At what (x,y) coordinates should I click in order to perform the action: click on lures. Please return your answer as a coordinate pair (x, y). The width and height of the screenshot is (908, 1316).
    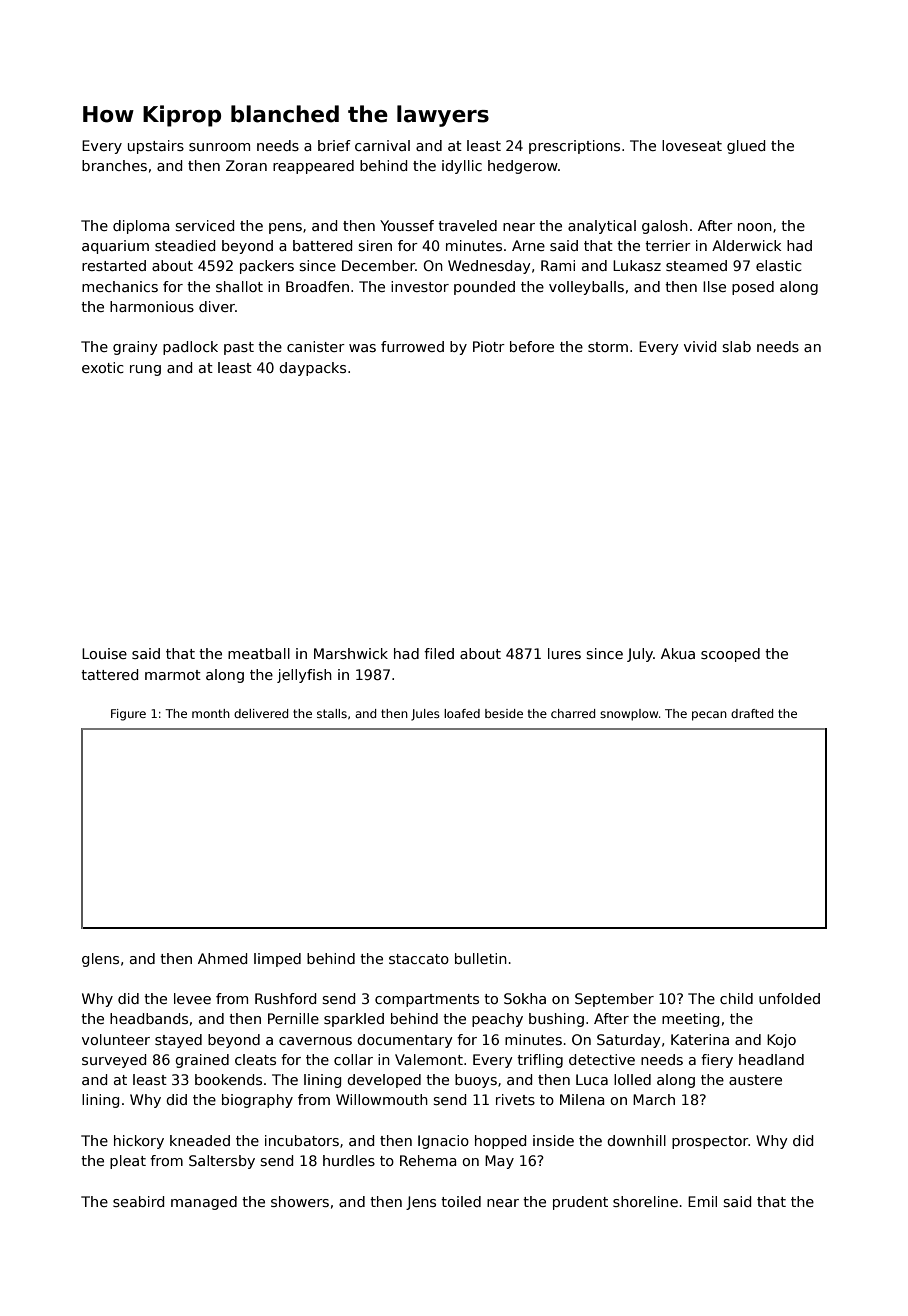
    Looking at the image, I should click on (564, 653).
